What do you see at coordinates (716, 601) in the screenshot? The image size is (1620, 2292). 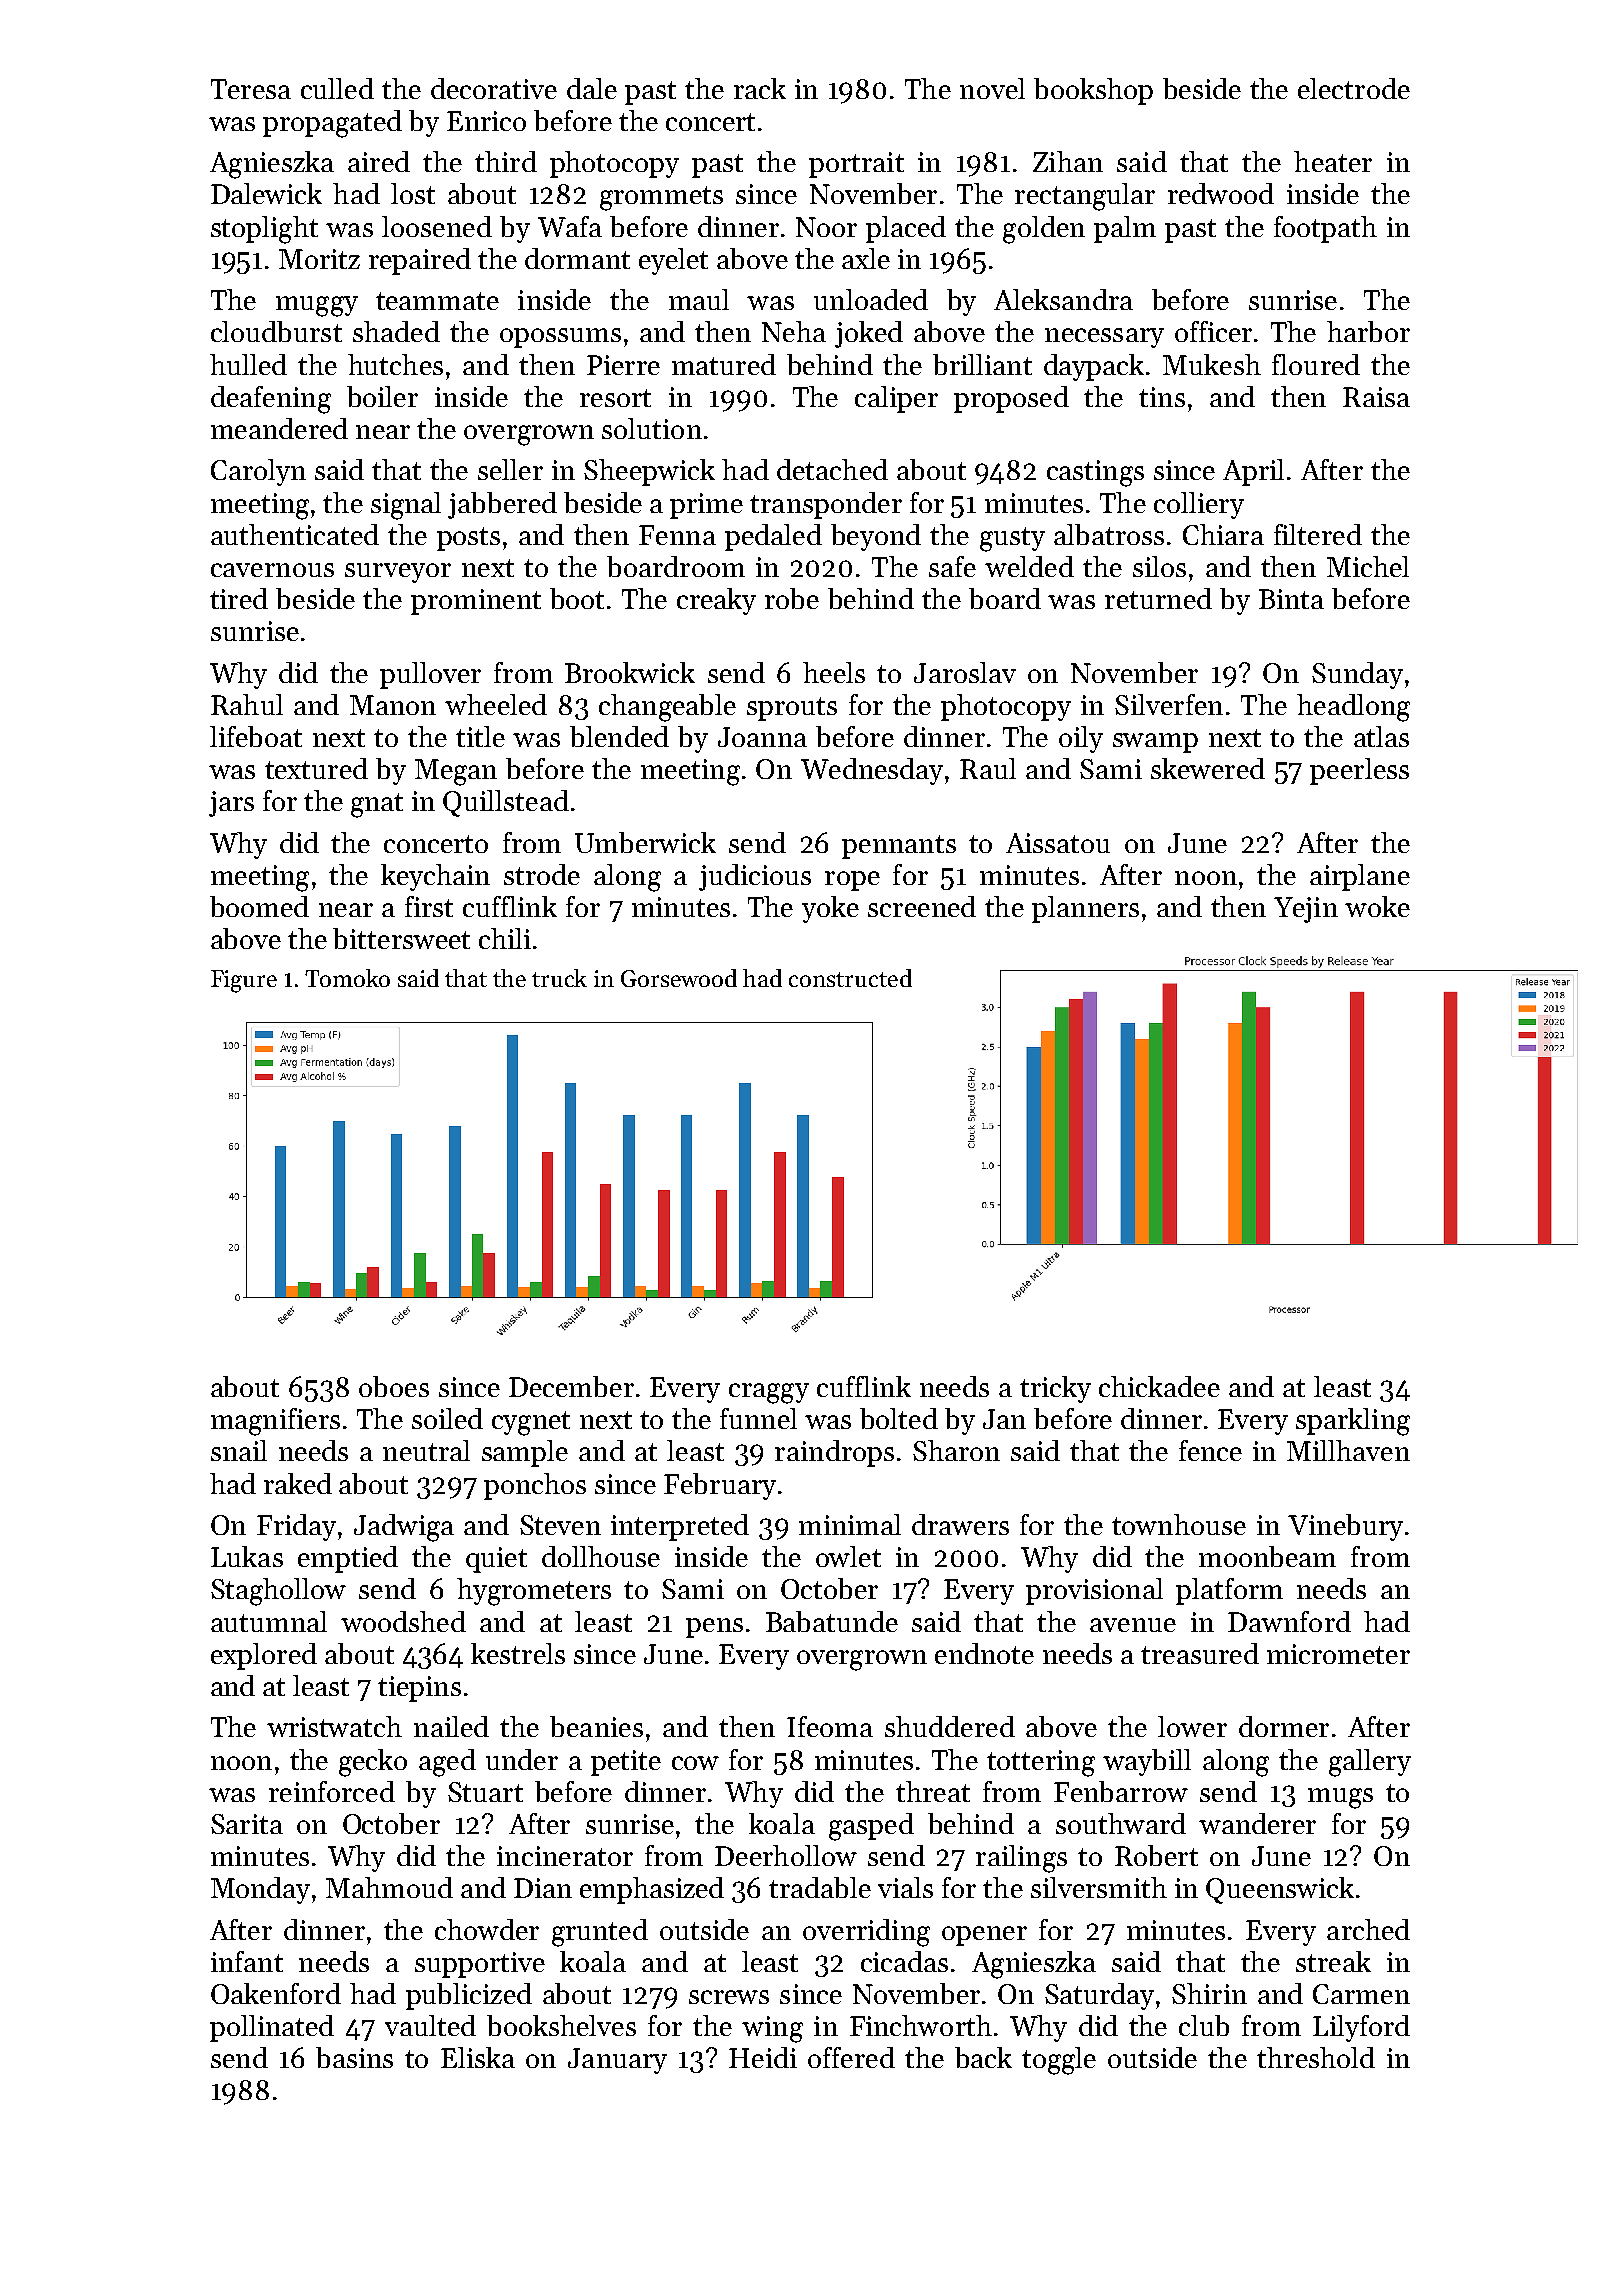 I see `creaky` at bounding box center [716, 601].
